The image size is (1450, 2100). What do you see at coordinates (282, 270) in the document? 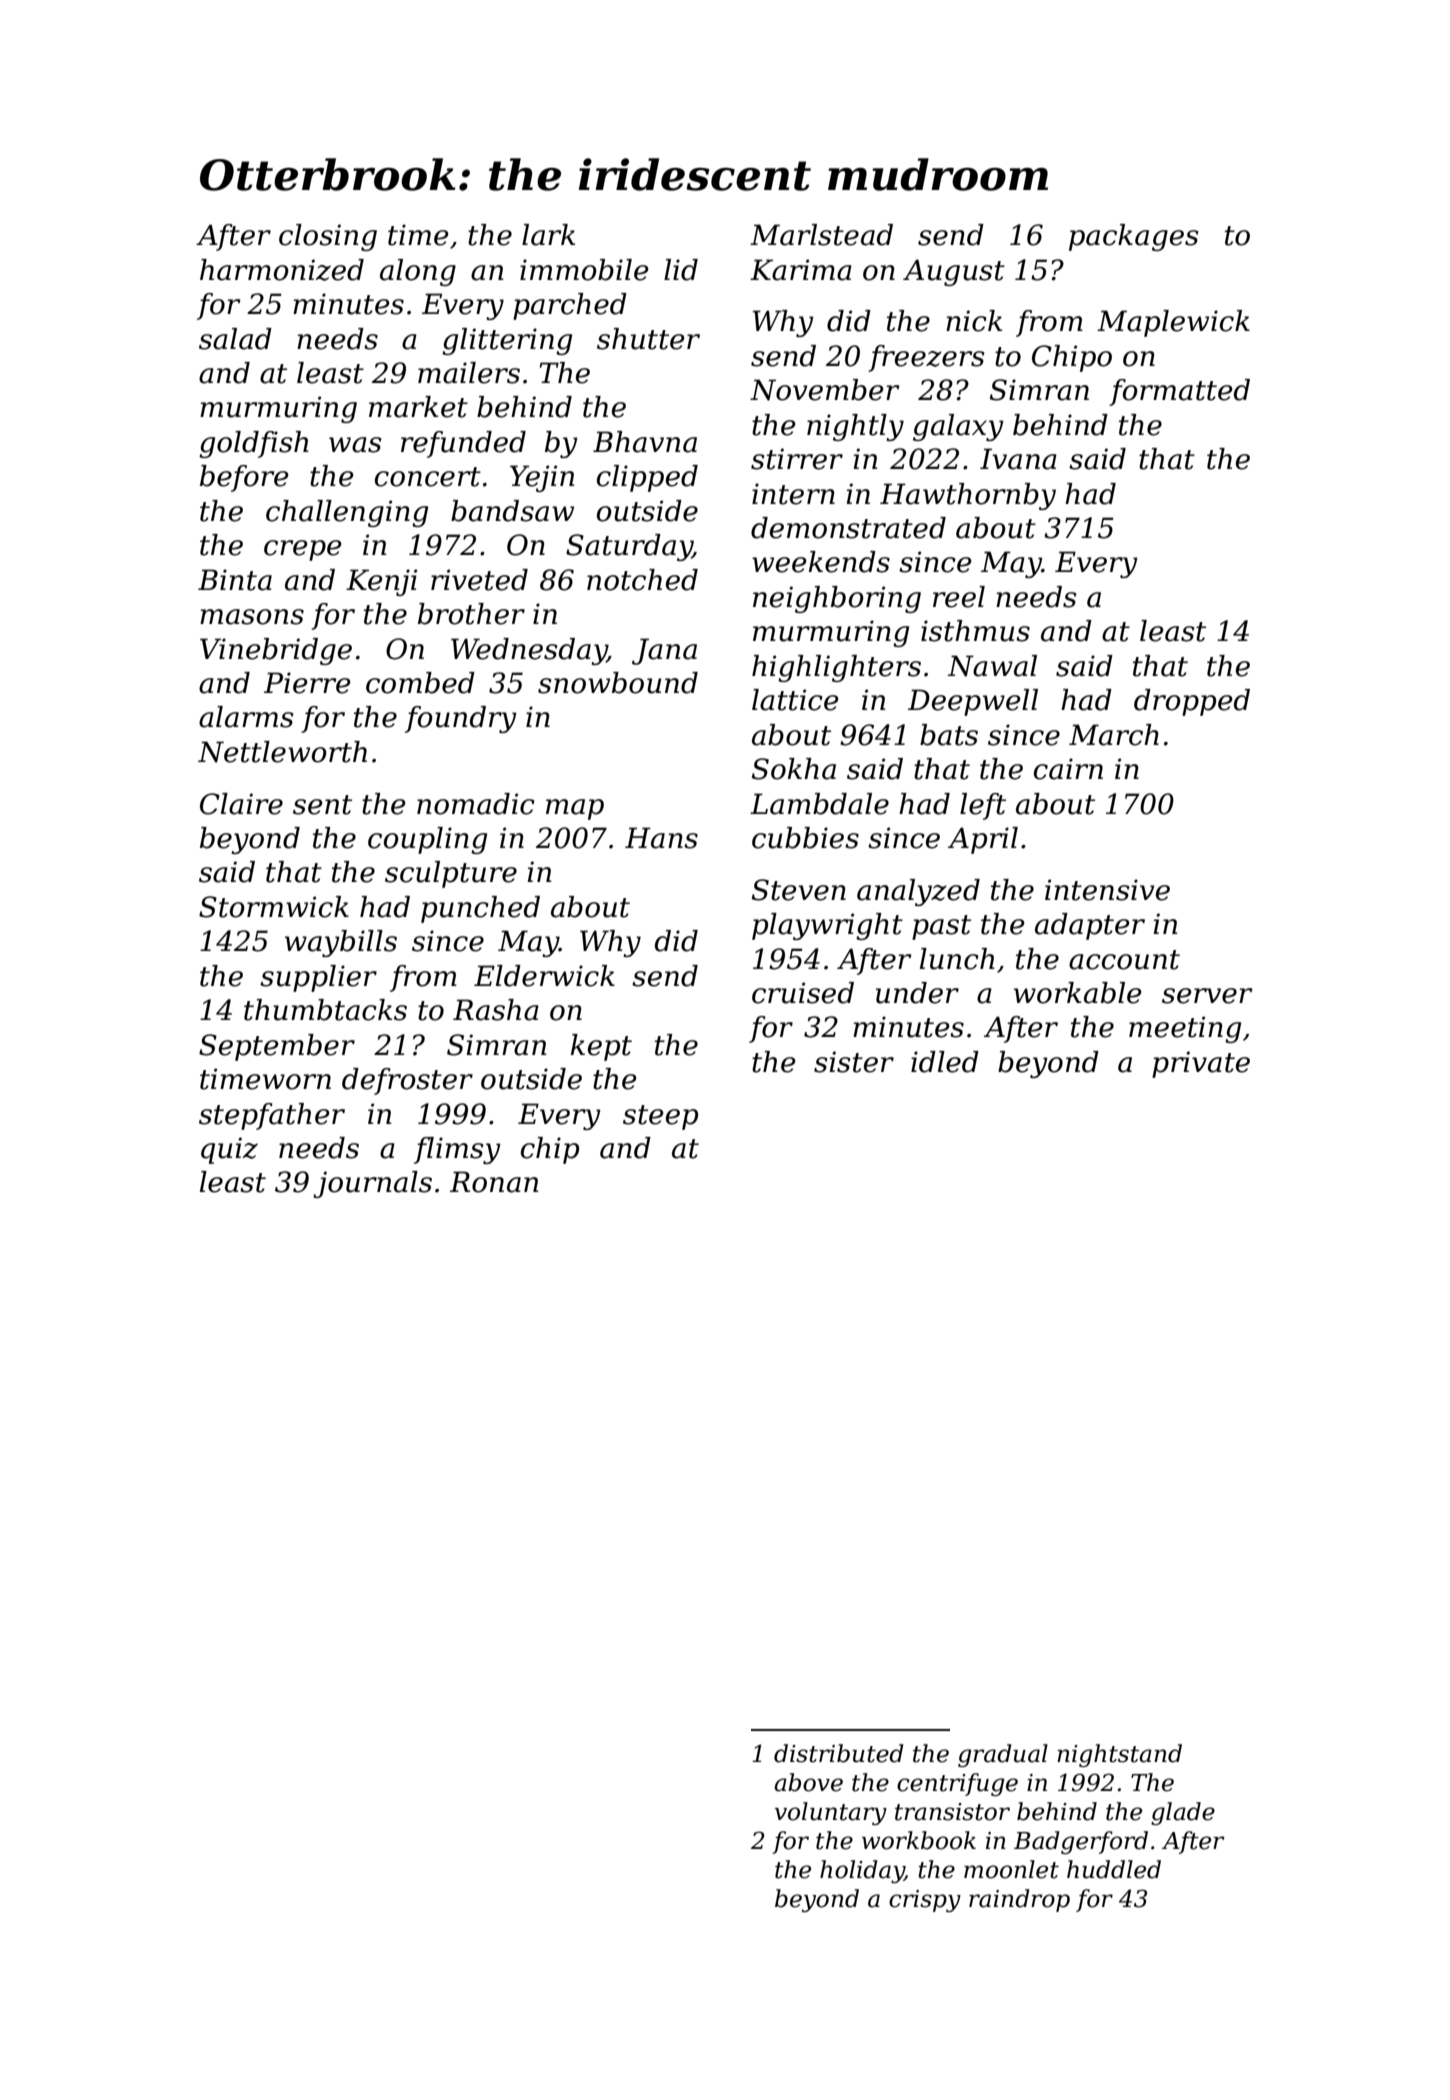
I see `harmonized` at bounding box center [282, 270].
